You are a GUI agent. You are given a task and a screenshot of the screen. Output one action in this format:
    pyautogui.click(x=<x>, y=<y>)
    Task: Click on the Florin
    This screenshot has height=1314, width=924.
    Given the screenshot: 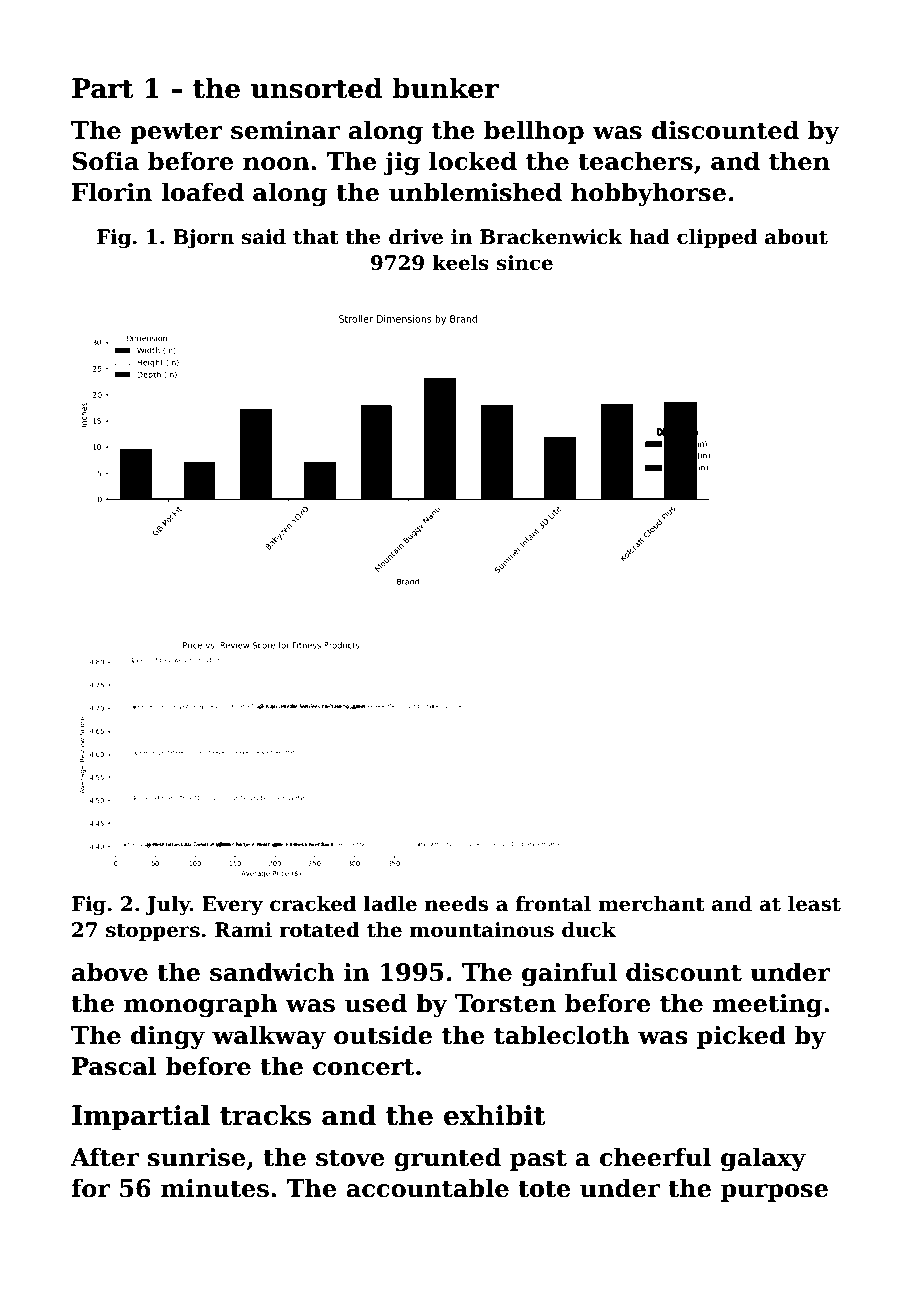 What is the action you would take?
    pyautogui.click(x=112, y=192)
